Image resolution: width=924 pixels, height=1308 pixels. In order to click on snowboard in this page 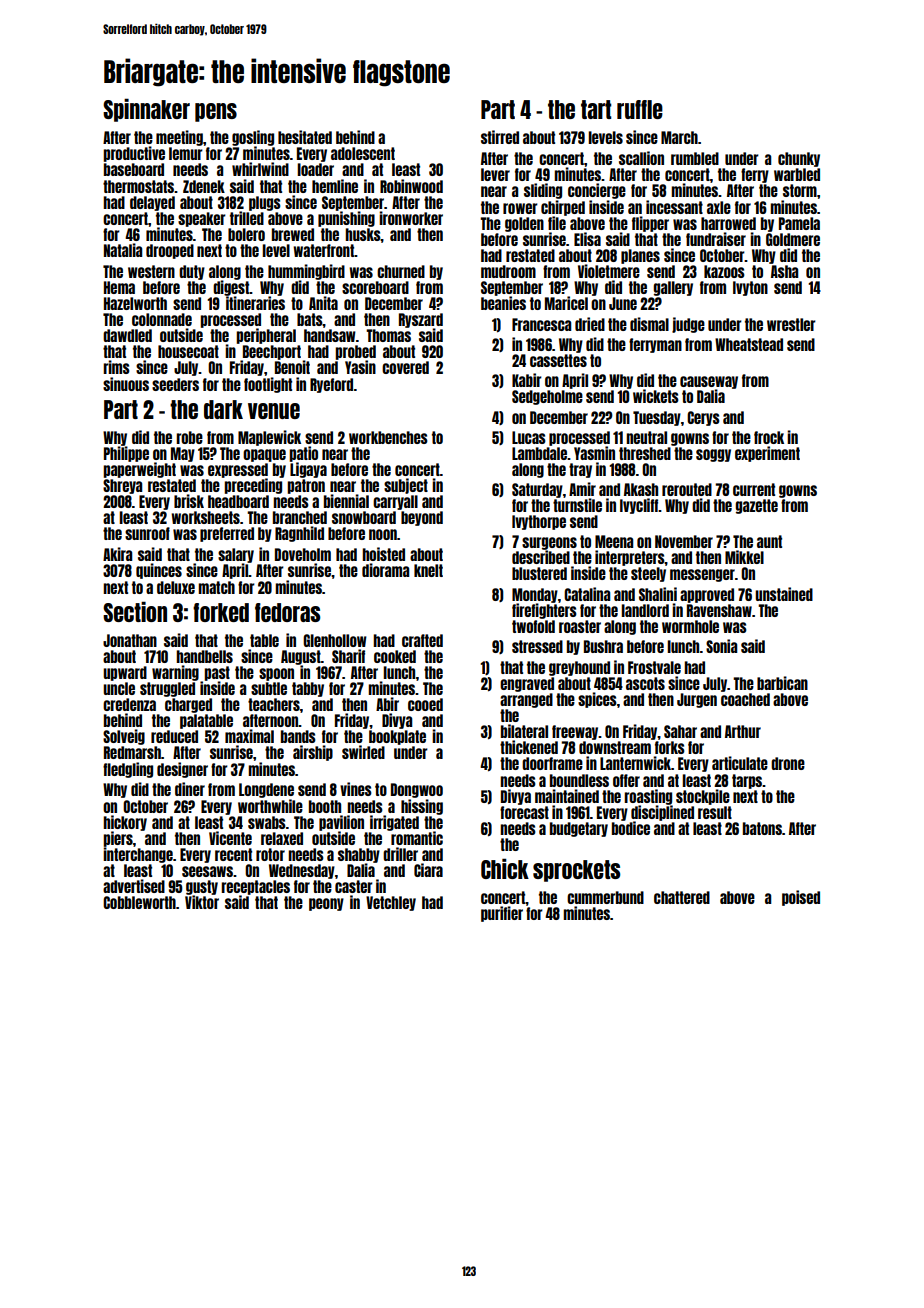, I will do `click(364, 517)`.
